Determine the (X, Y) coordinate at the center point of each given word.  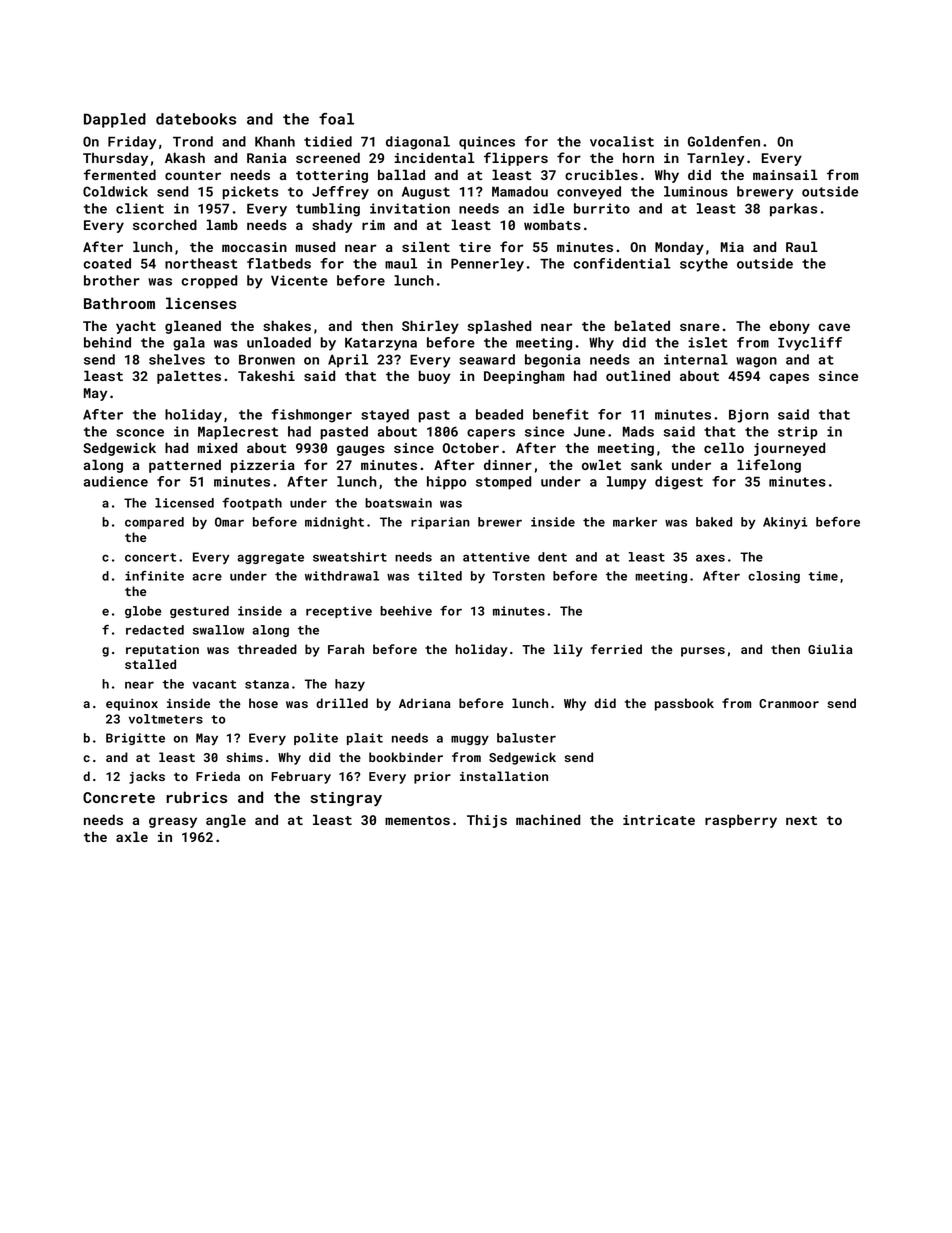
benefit (561, 414)
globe (143, 612)
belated (642, 325)
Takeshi (266, 375)
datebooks (196, 119)
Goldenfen (724, 141)
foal (336, 119)
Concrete (119, 797)
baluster (526, 738)
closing (774, 577)
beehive (406, 611)
